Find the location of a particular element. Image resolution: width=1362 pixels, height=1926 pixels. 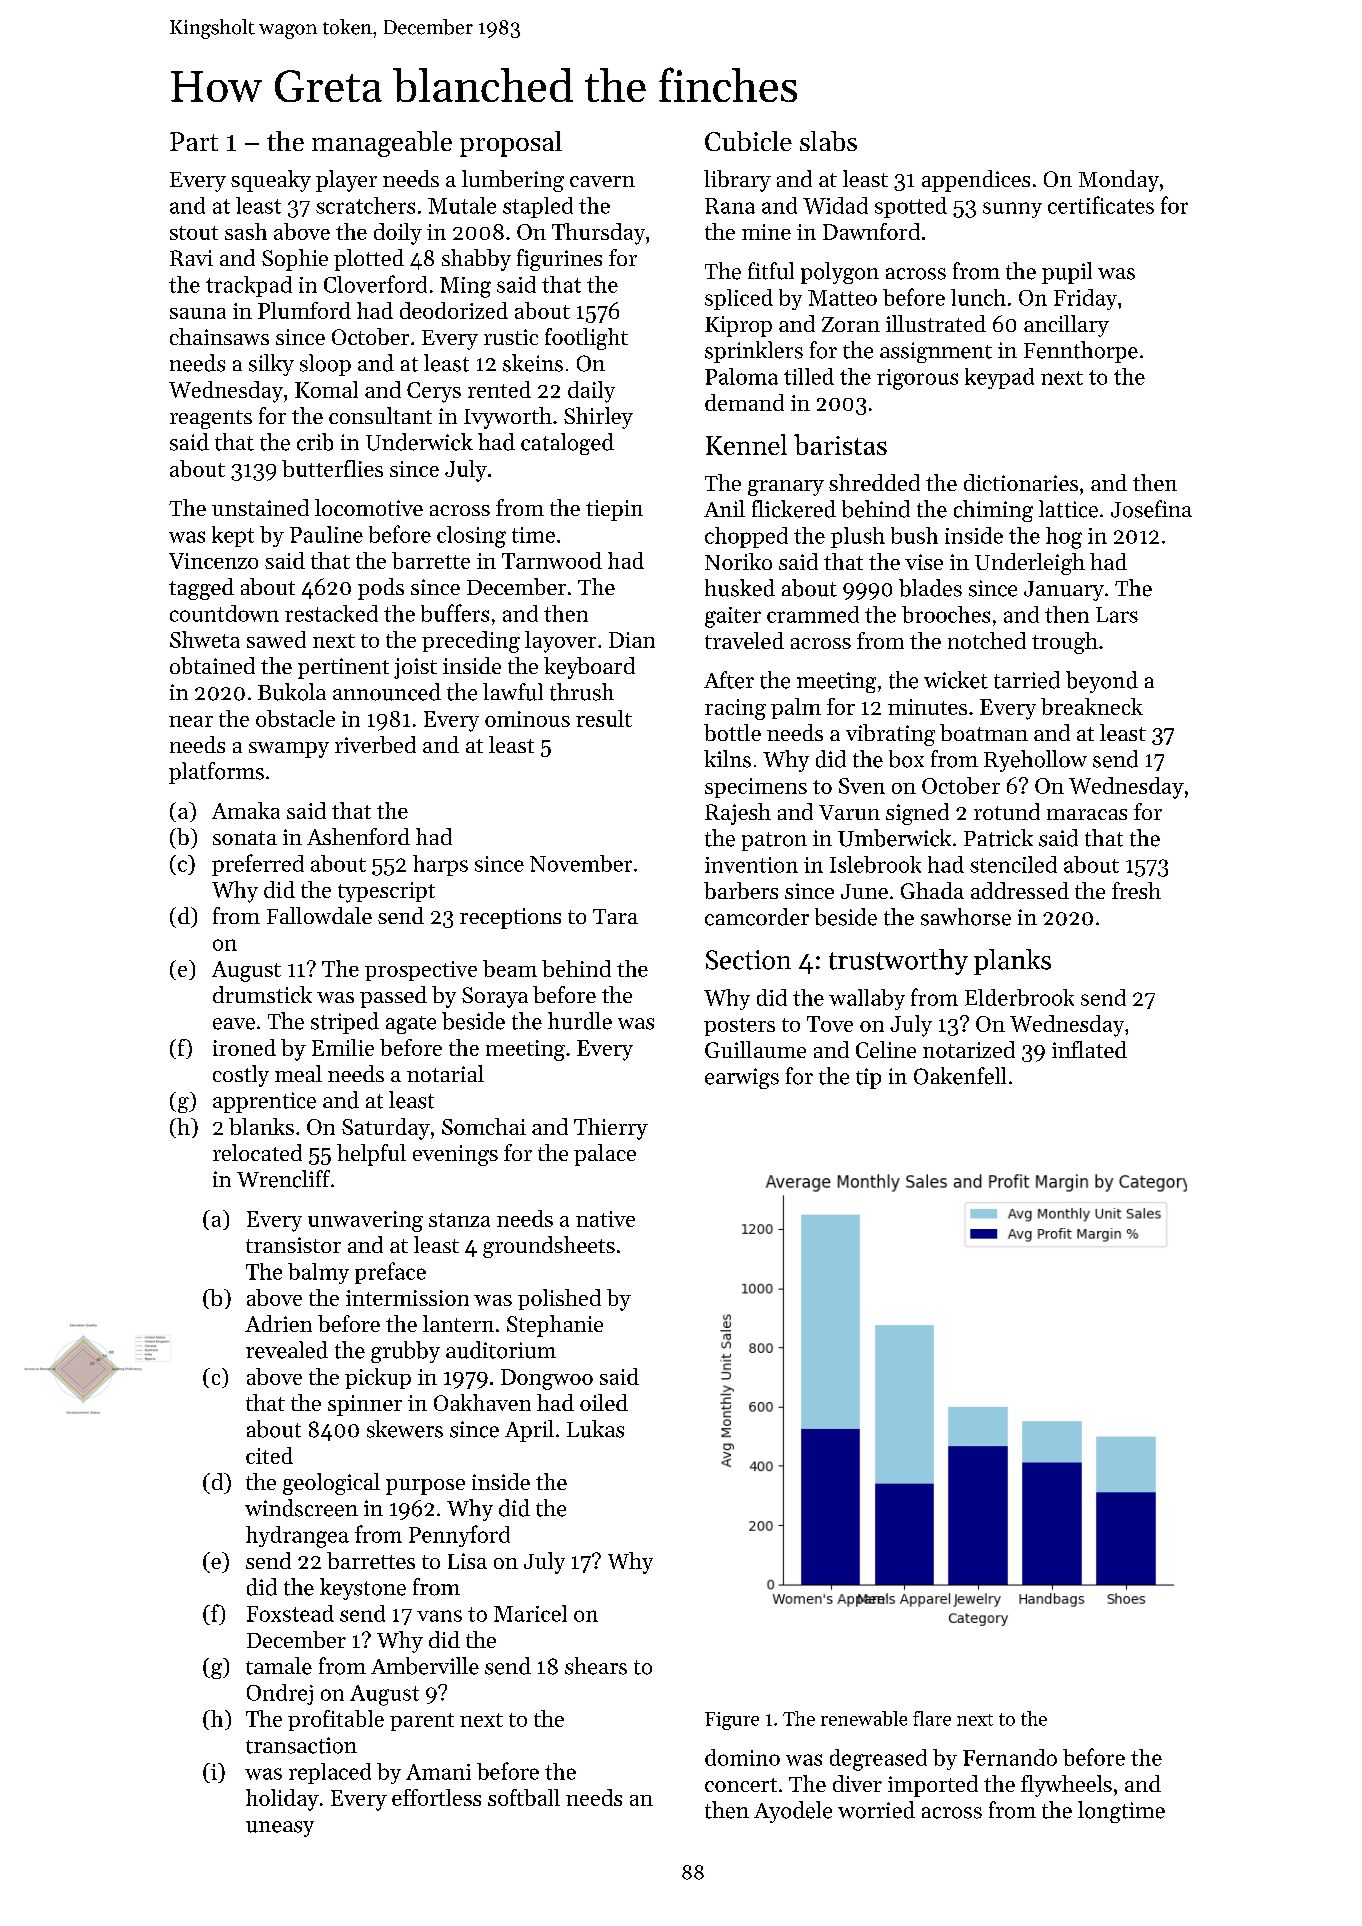

groundsheets is located at coordinates (549, 1247).
